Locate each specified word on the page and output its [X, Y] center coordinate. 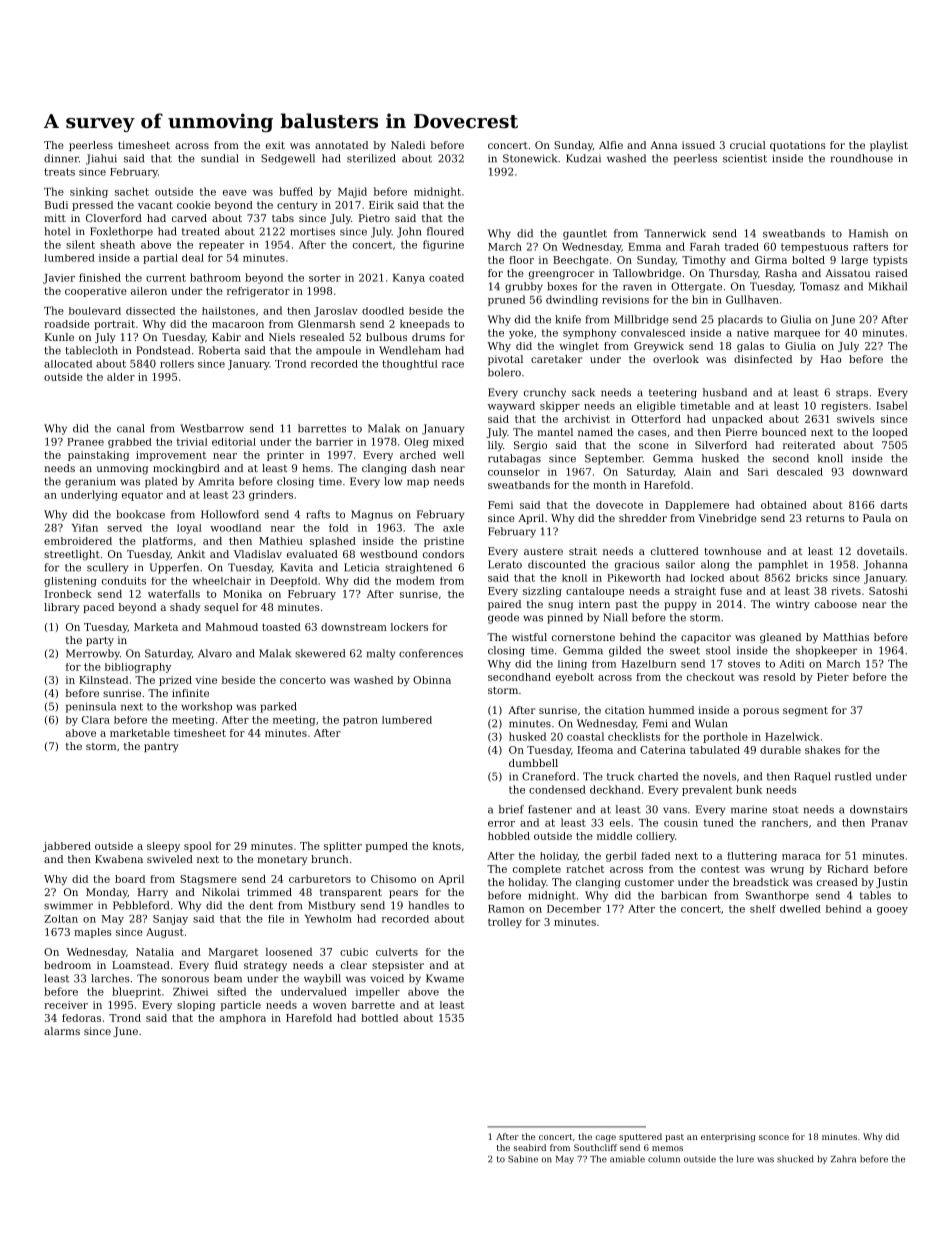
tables [875, 895]
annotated [341, 145]
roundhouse [862, 158]
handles [428, 905]
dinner [61, 158]
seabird [530, 1147]
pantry [161, 747]
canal [130, 428]
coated [446, 277]
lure [745, 1159]
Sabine [523, 1159]
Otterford [656, 419]
